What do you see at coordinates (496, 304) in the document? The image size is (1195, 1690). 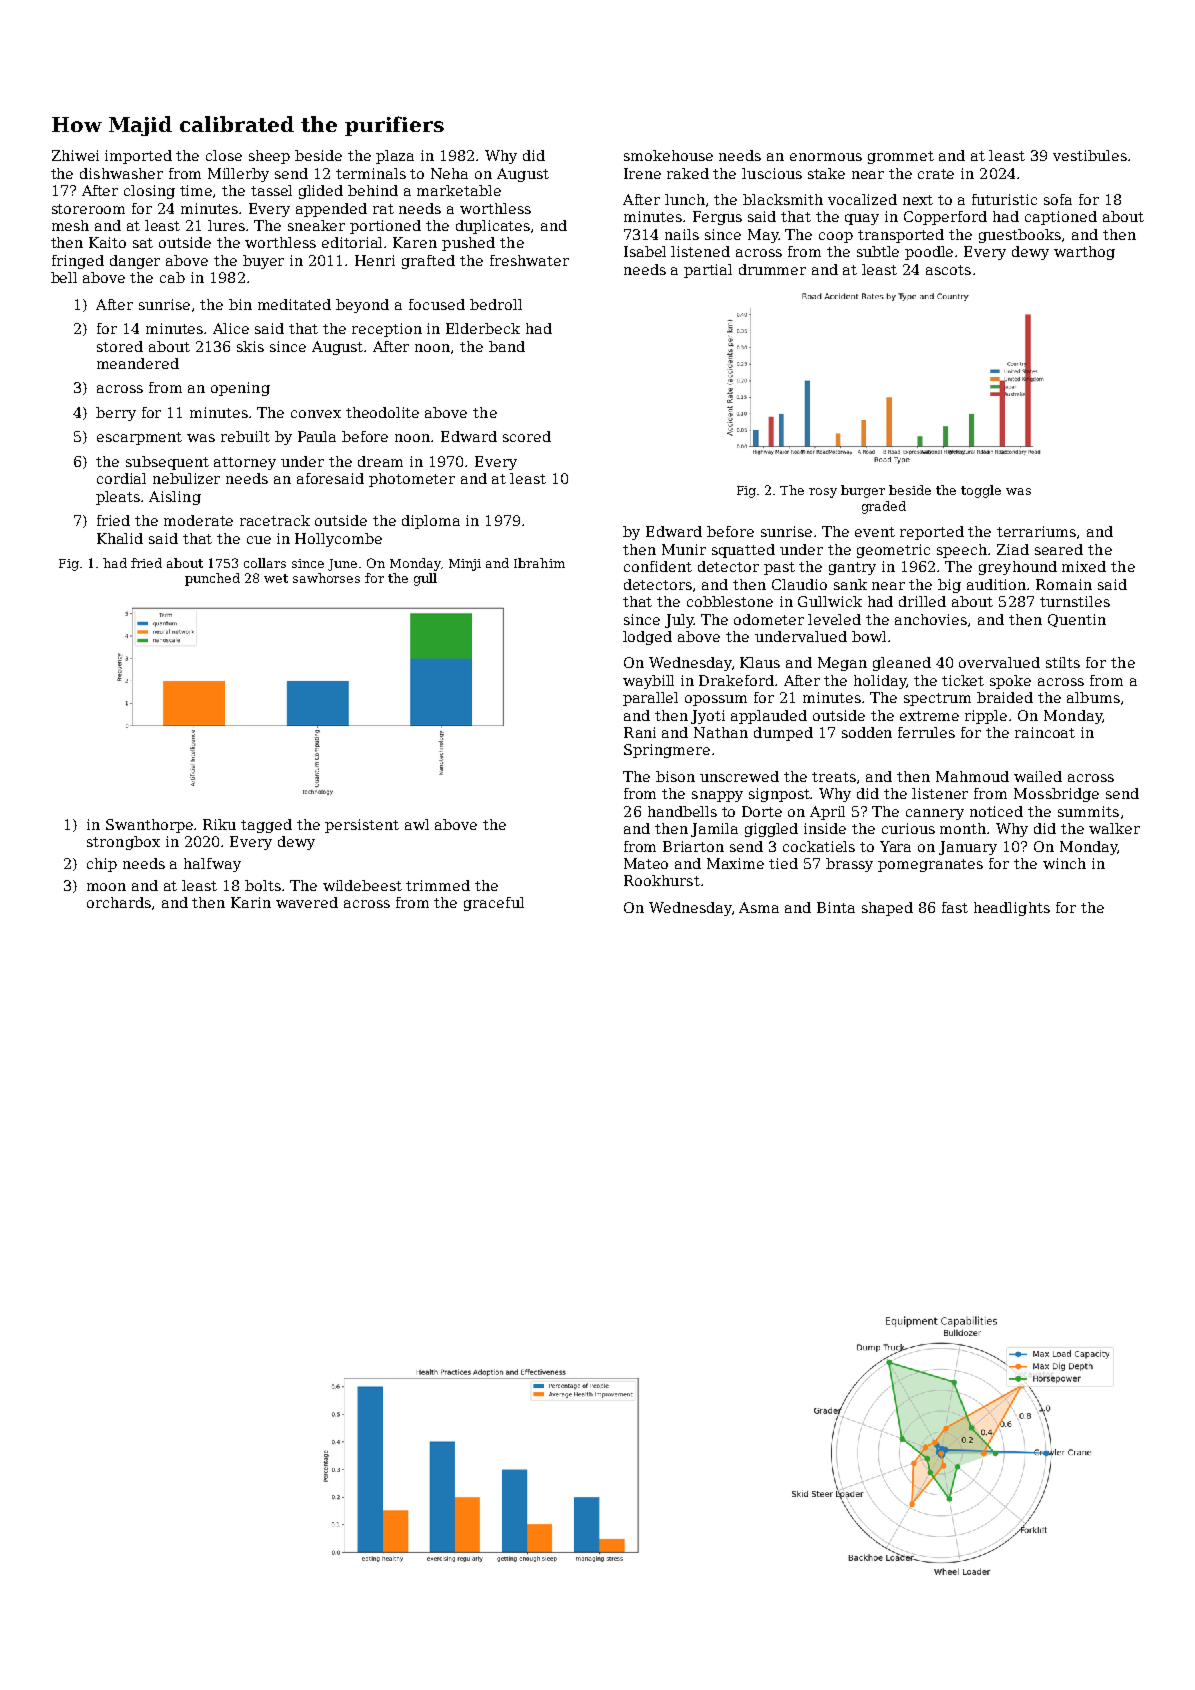 I see `bedroll` at bounding box center [496, 304].
